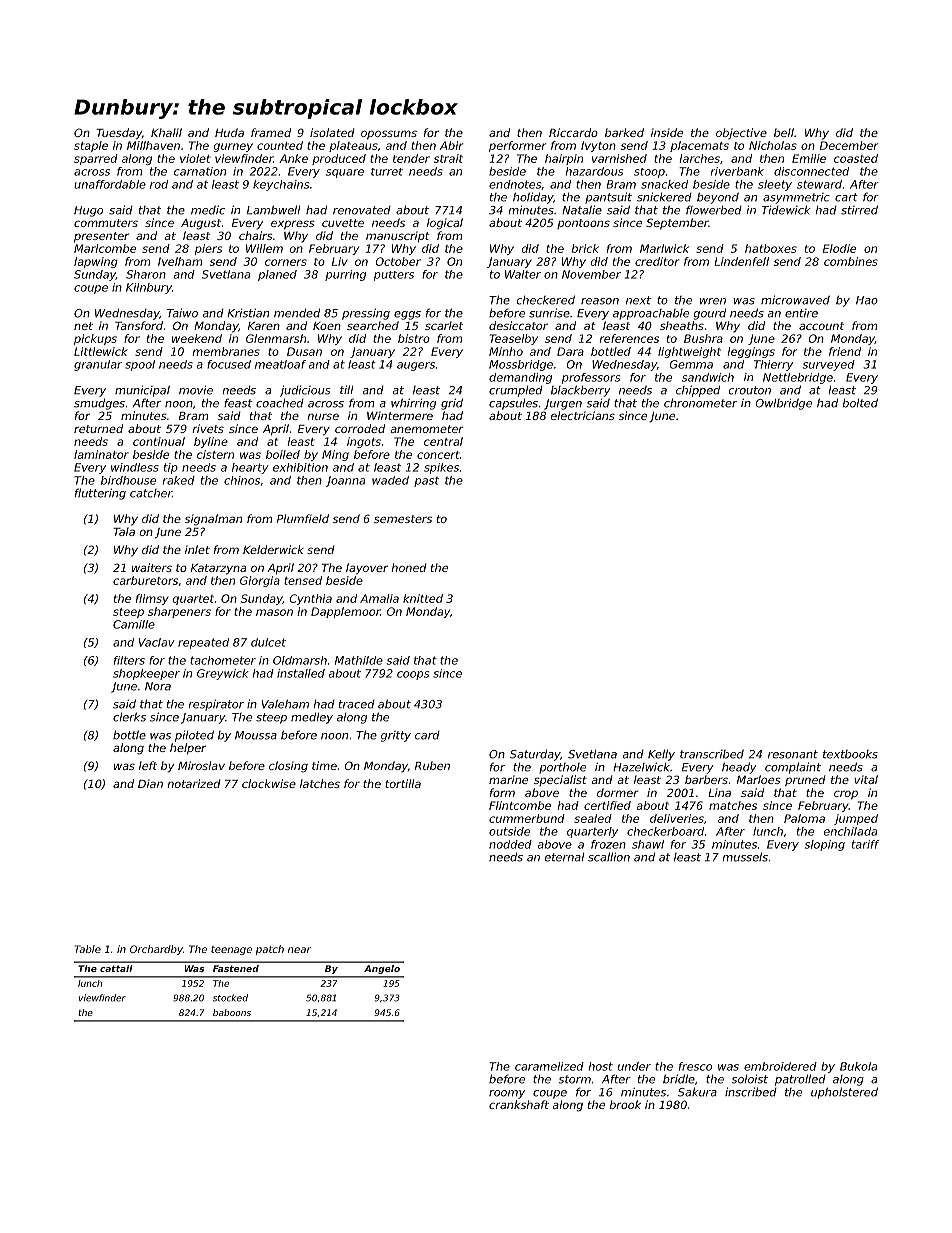  What do you see at coordinates (865, 844) in the image?
I see `tariff` at bounding box center [865, 844].
